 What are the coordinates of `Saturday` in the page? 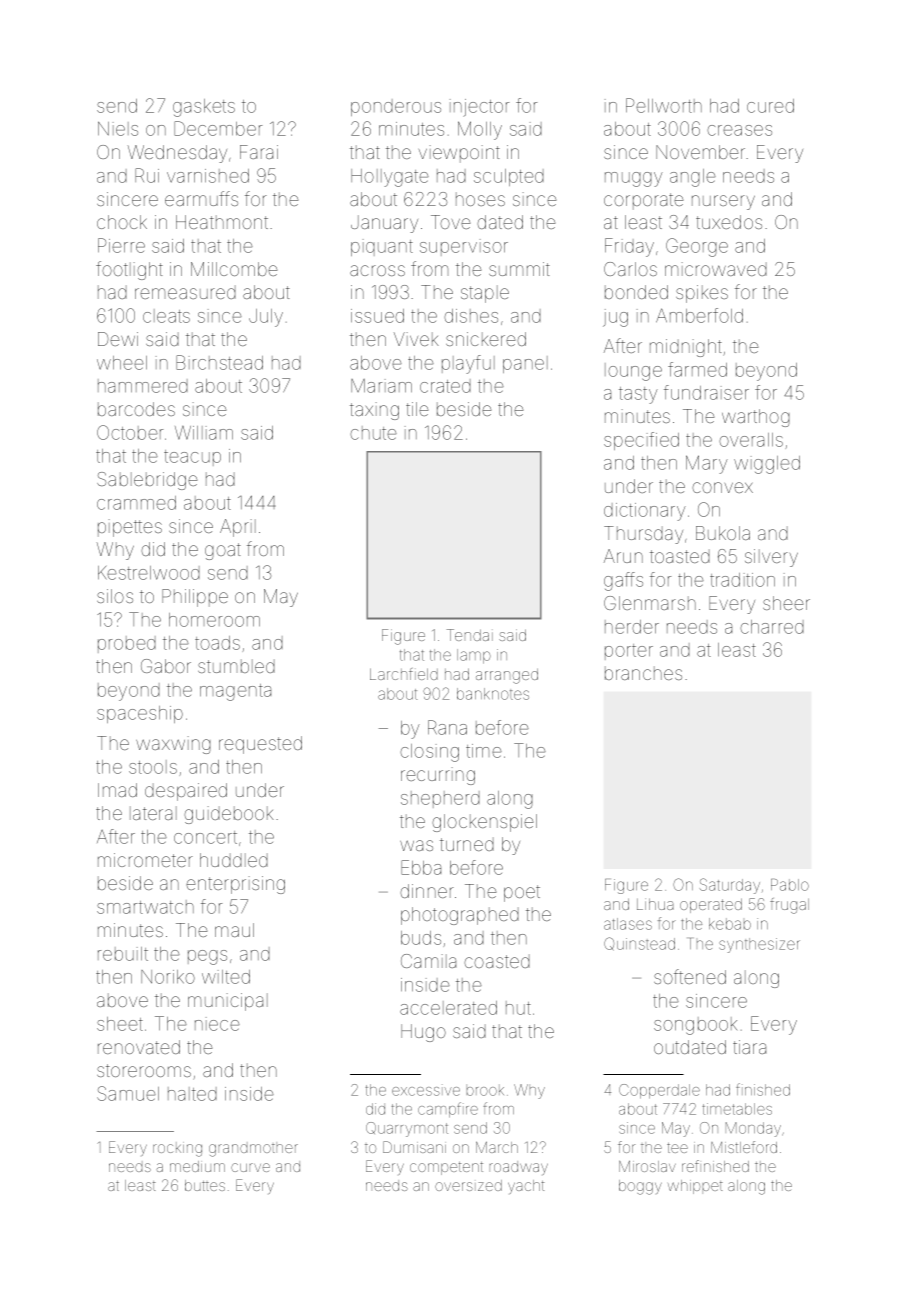 It's located at (730, 886).
